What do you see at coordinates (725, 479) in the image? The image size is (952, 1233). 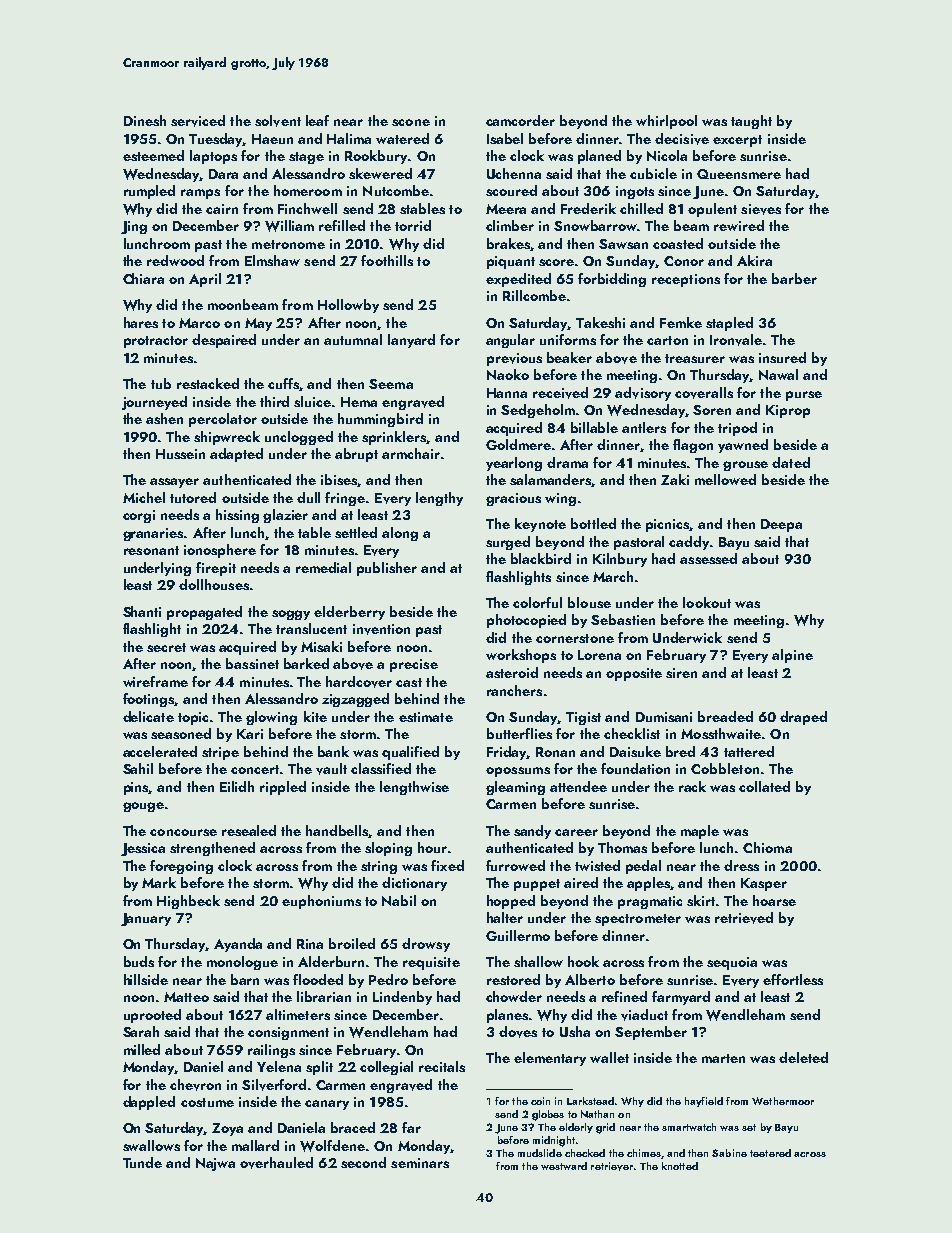 I see `mellowed` at bounding box center [725, 479].
